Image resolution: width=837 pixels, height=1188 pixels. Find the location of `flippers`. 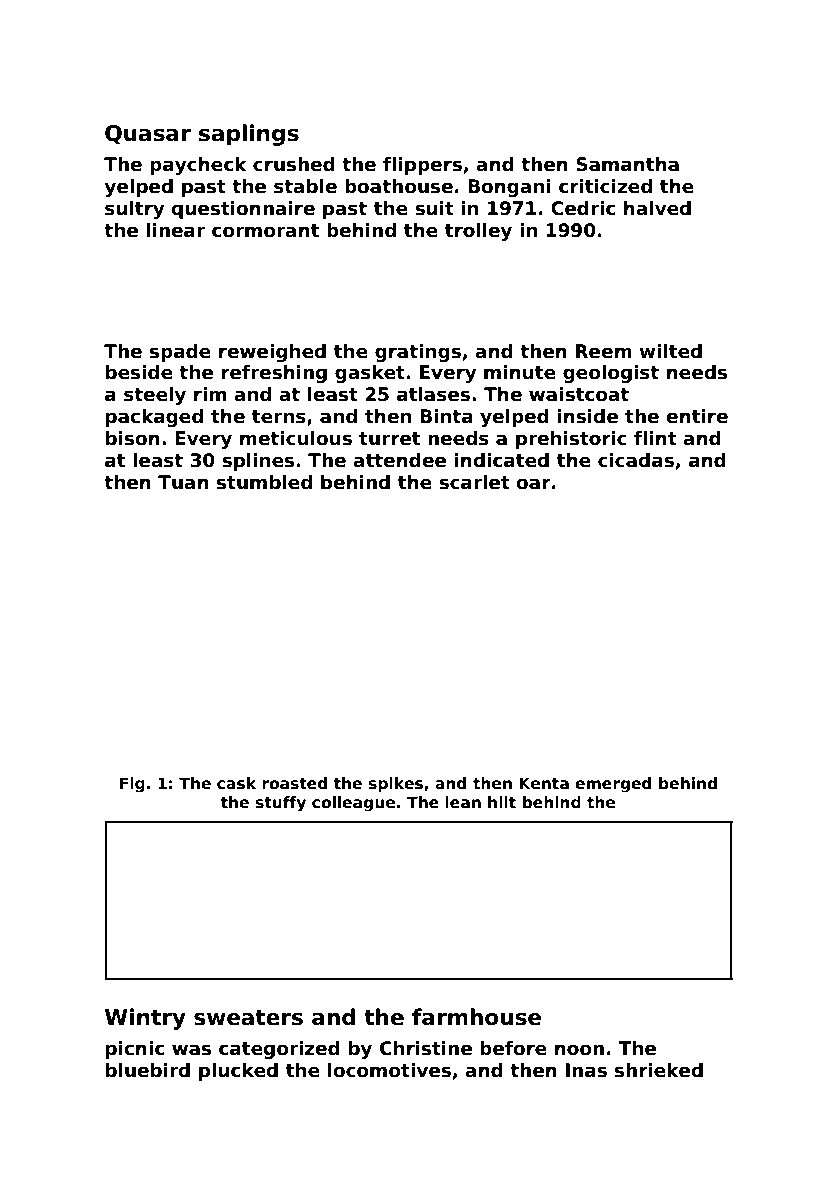

flippers is located at coordinates (422, 166).
